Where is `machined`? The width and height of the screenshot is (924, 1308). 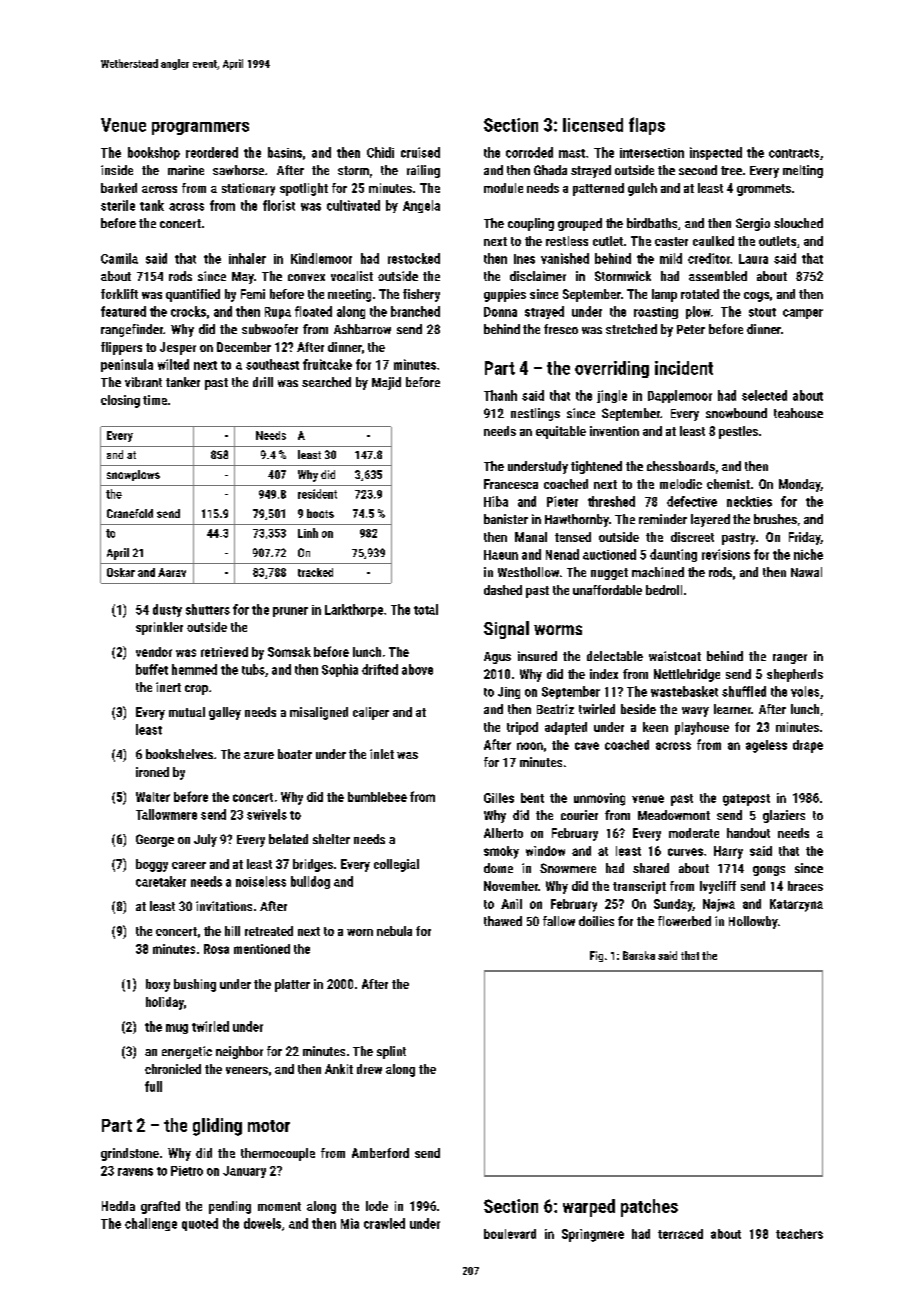 machined is located at coordinates (658, 572).
